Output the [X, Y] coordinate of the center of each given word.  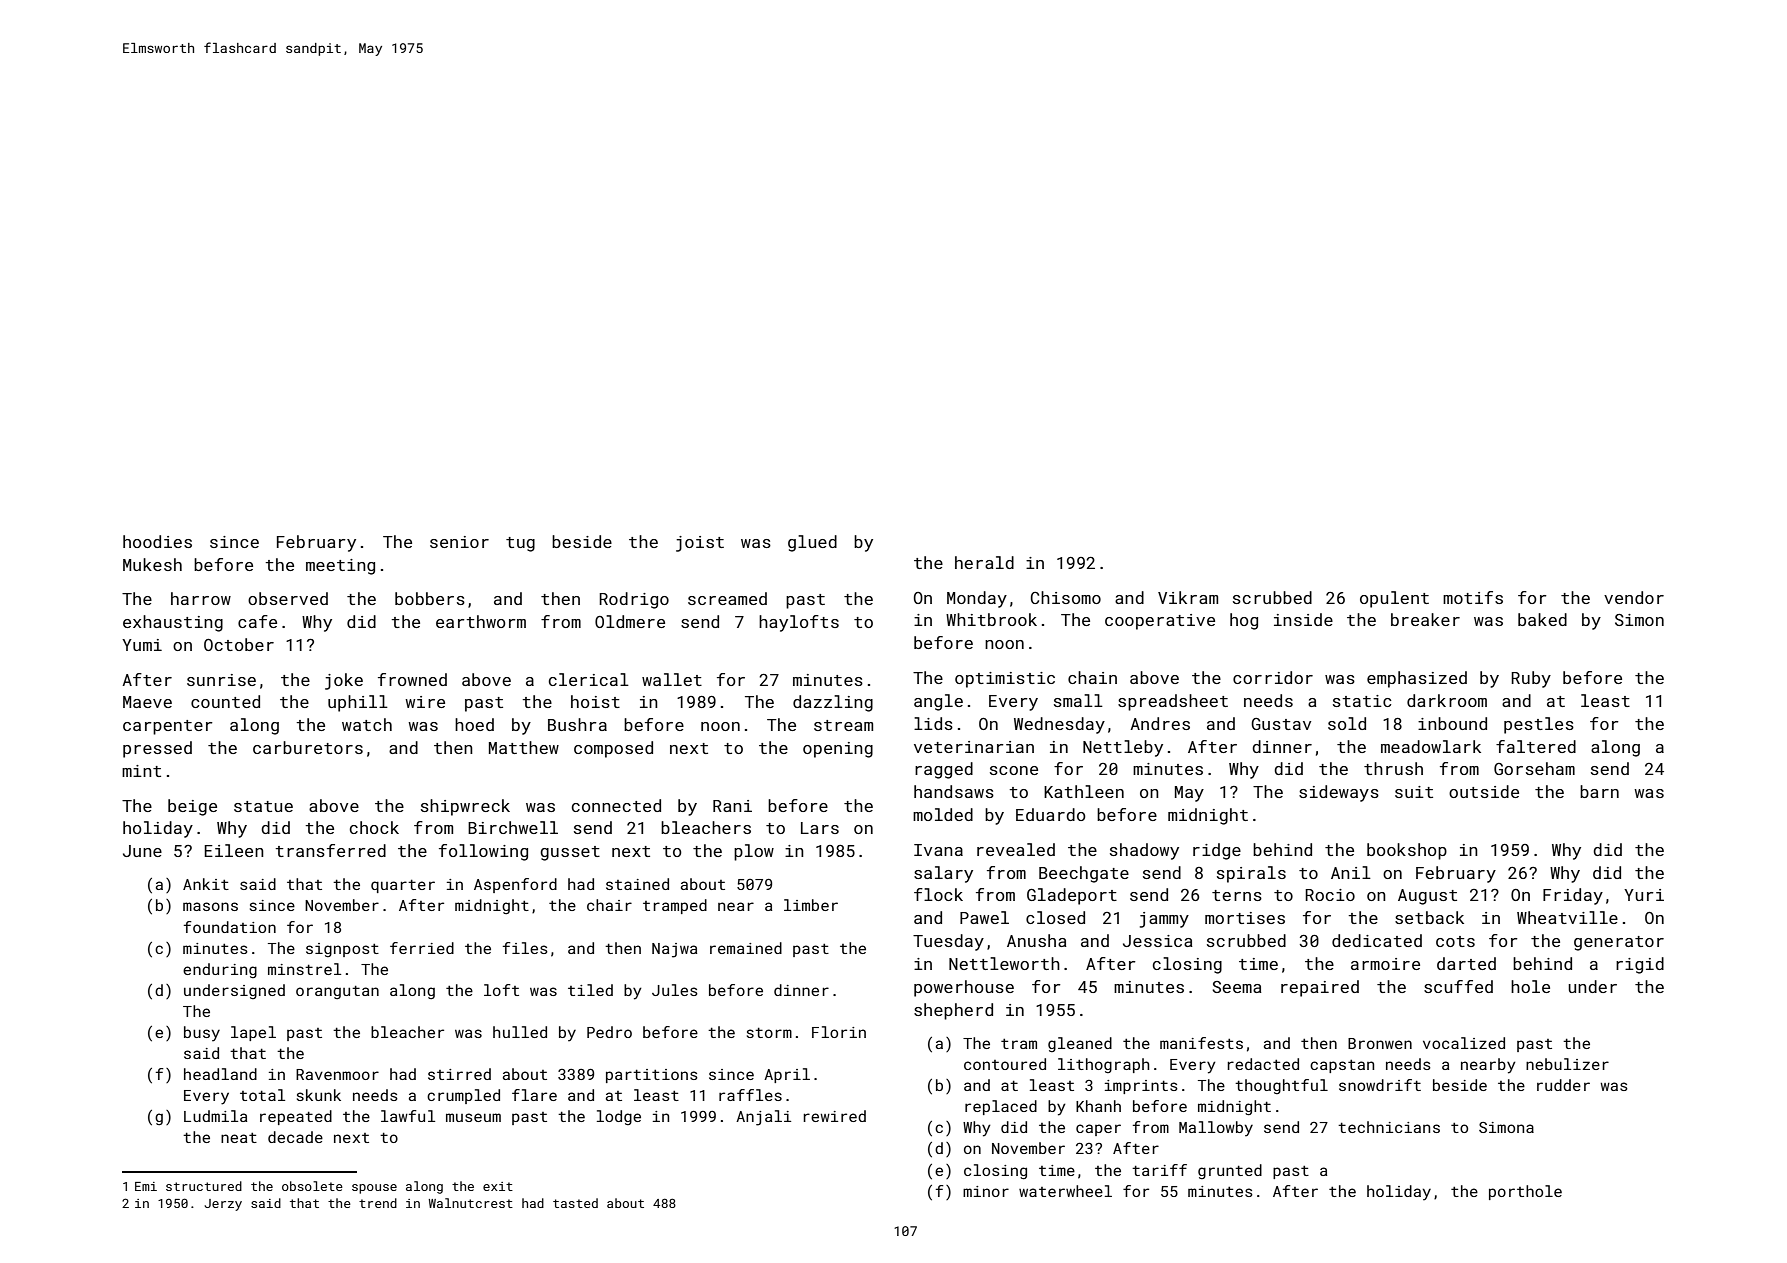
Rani [732, 806]
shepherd [953, 1011]
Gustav [1281, 724]
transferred [330, 850]
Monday [977, 599]
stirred [459, 1074]
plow [754, 852]
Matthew [524, 747]
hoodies [157, 541]
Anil [1351, 872]
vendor [1634, 597]
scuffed [1458, 986]
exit [498, 1186]
